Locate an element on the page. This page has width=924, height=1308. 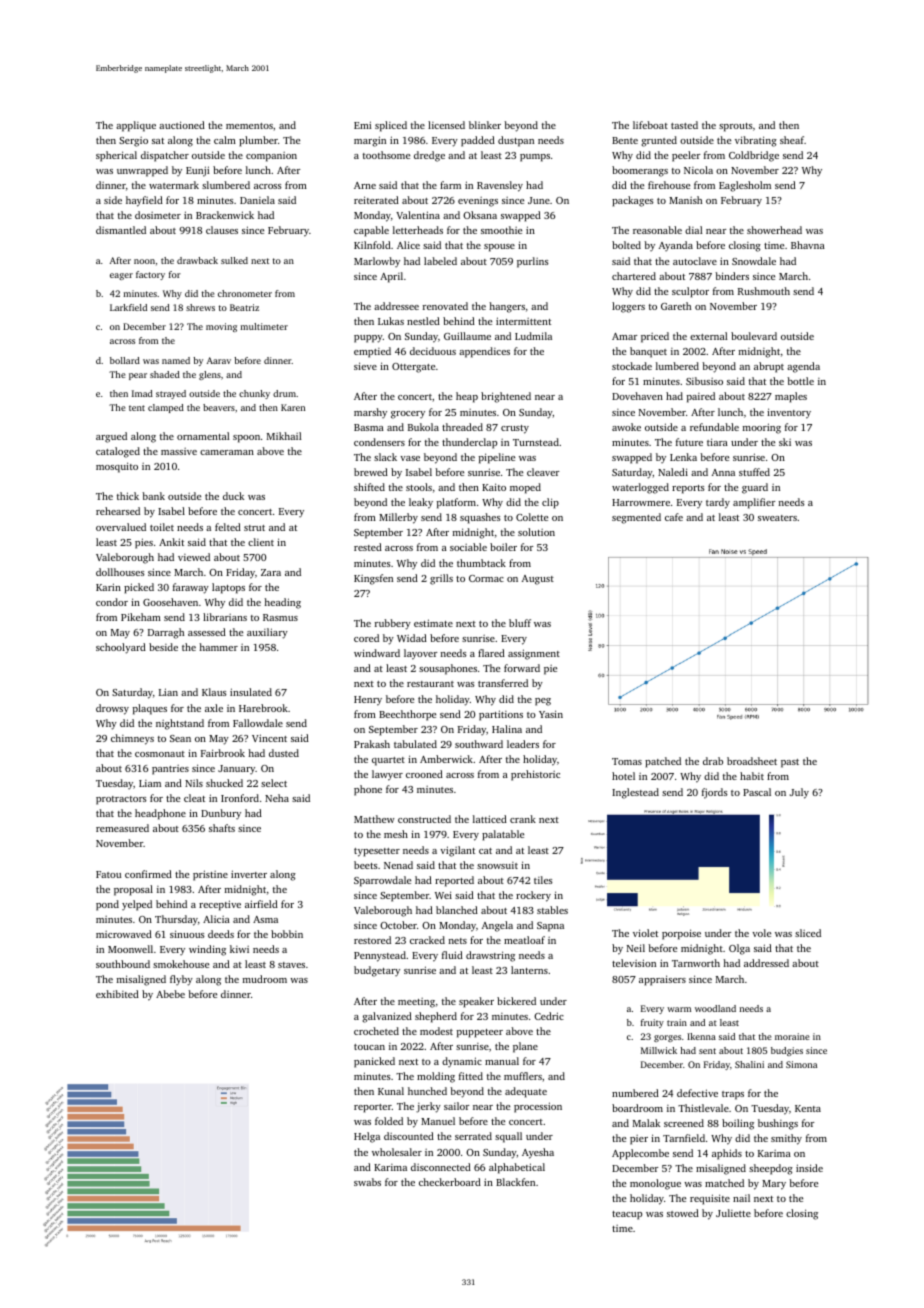
bank is located at coordinates (153, 496).
